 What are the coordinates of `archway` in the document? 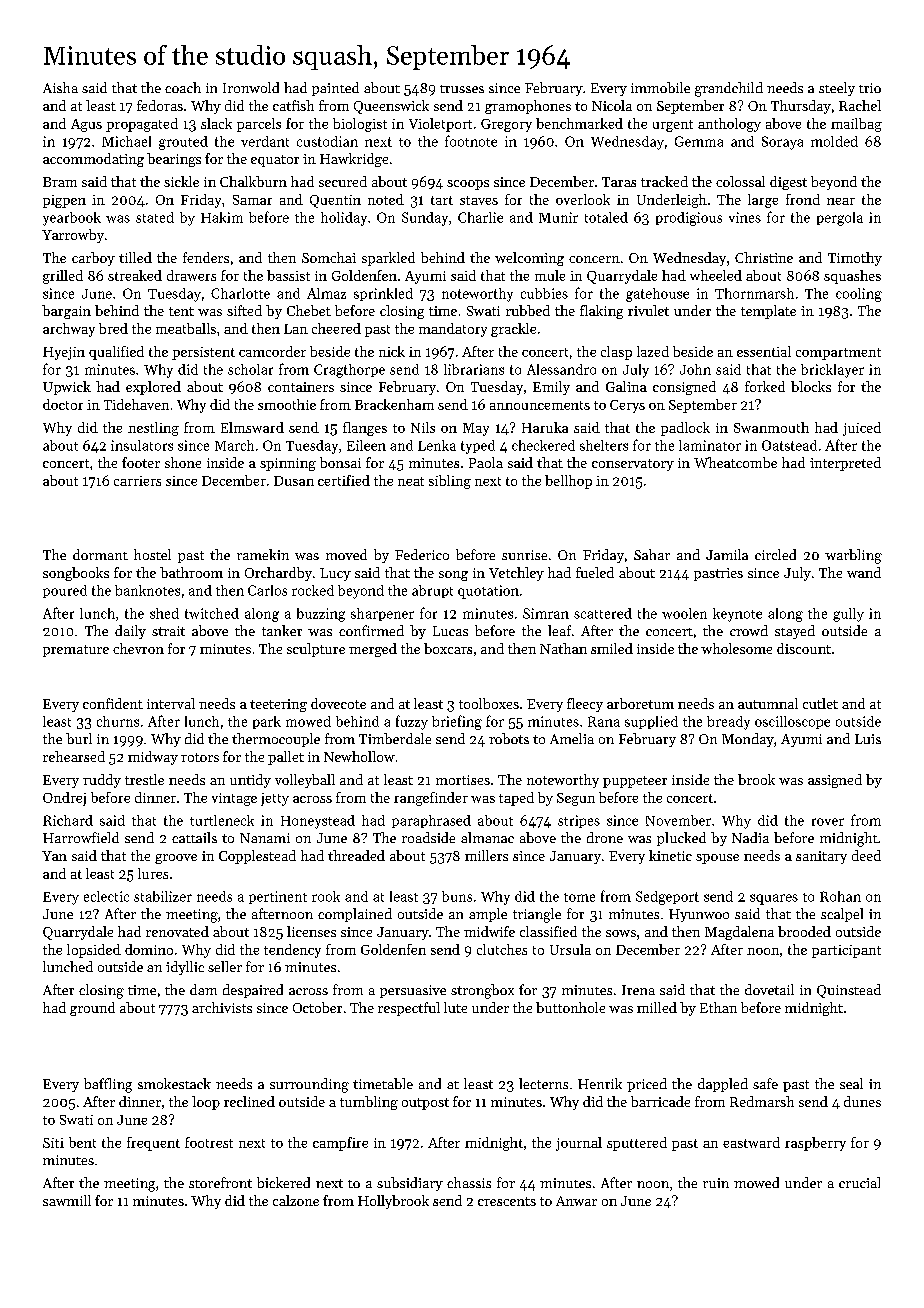 It's located at (69, 330).
